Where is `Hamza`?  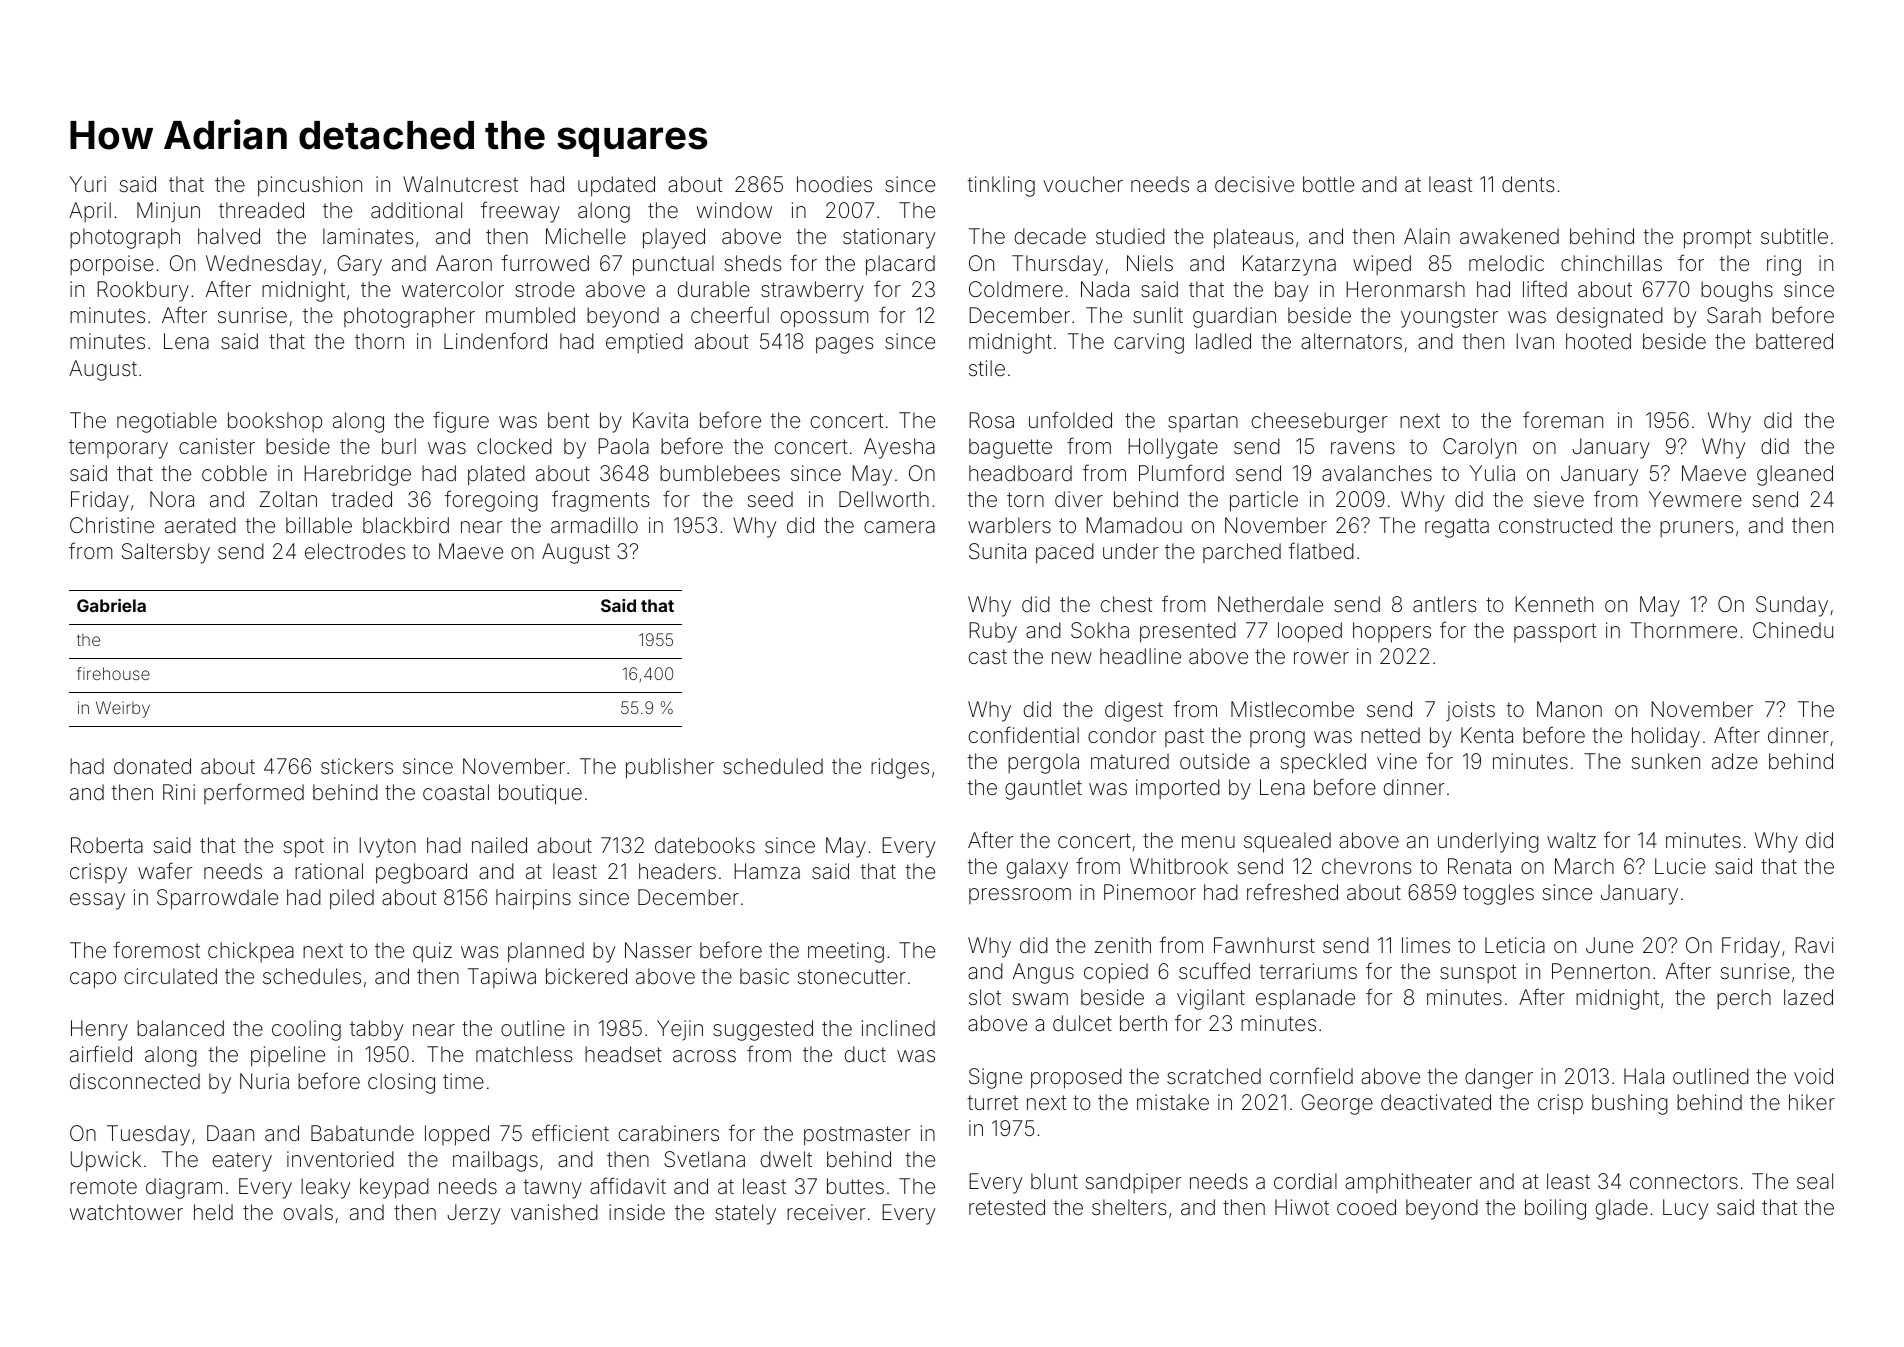
Hamza is located at coordinates (767, 871).
